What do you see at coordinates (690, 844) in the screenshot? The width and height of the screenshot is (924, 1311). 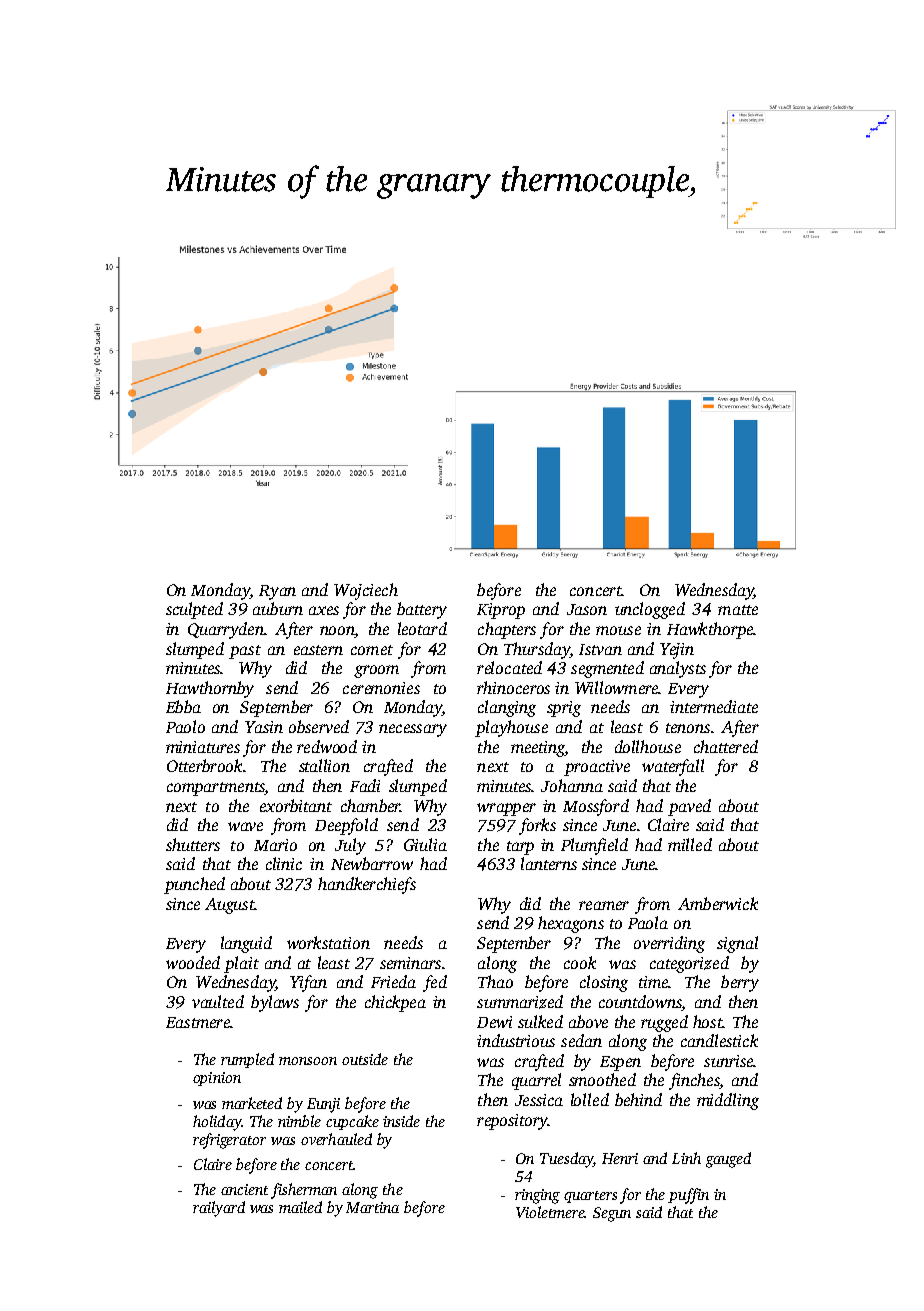 I see `milled` at bounding box center [690, 844].
